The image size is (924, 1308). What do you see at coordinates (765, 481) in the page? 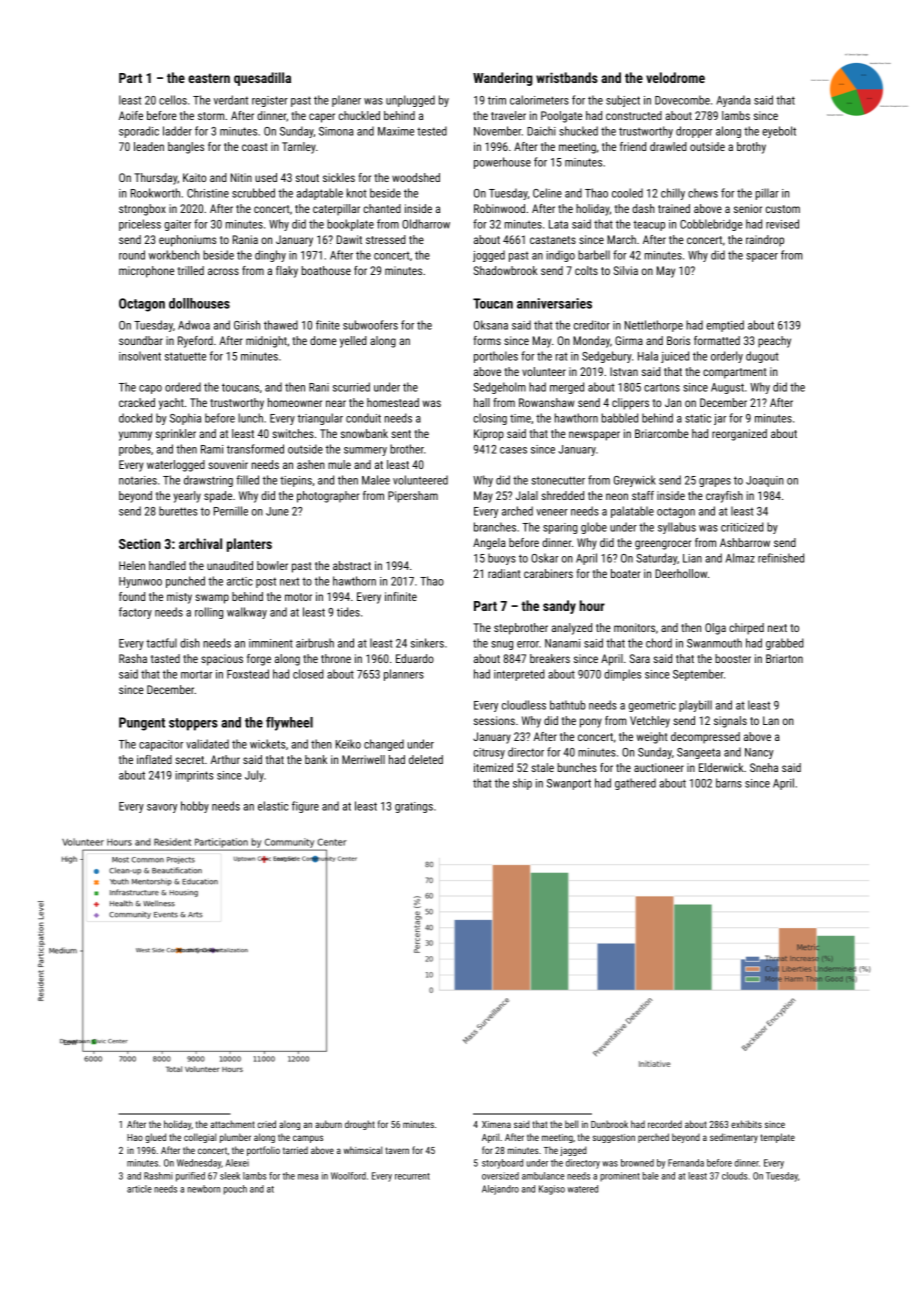
I see `Joaquin` at bounding box center [765, 481].
